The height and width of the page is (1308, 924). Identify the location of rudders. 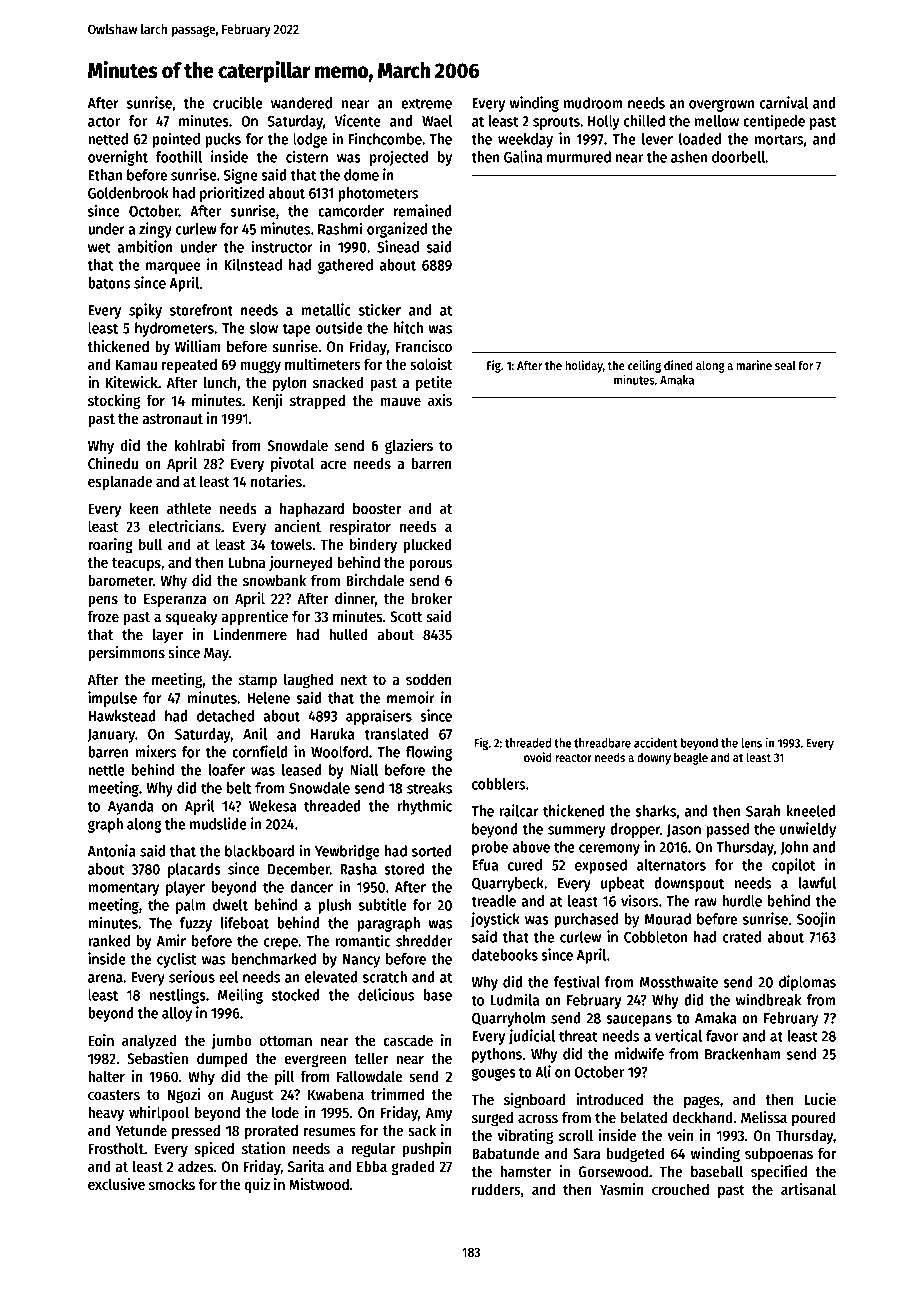
(496, 1189).
